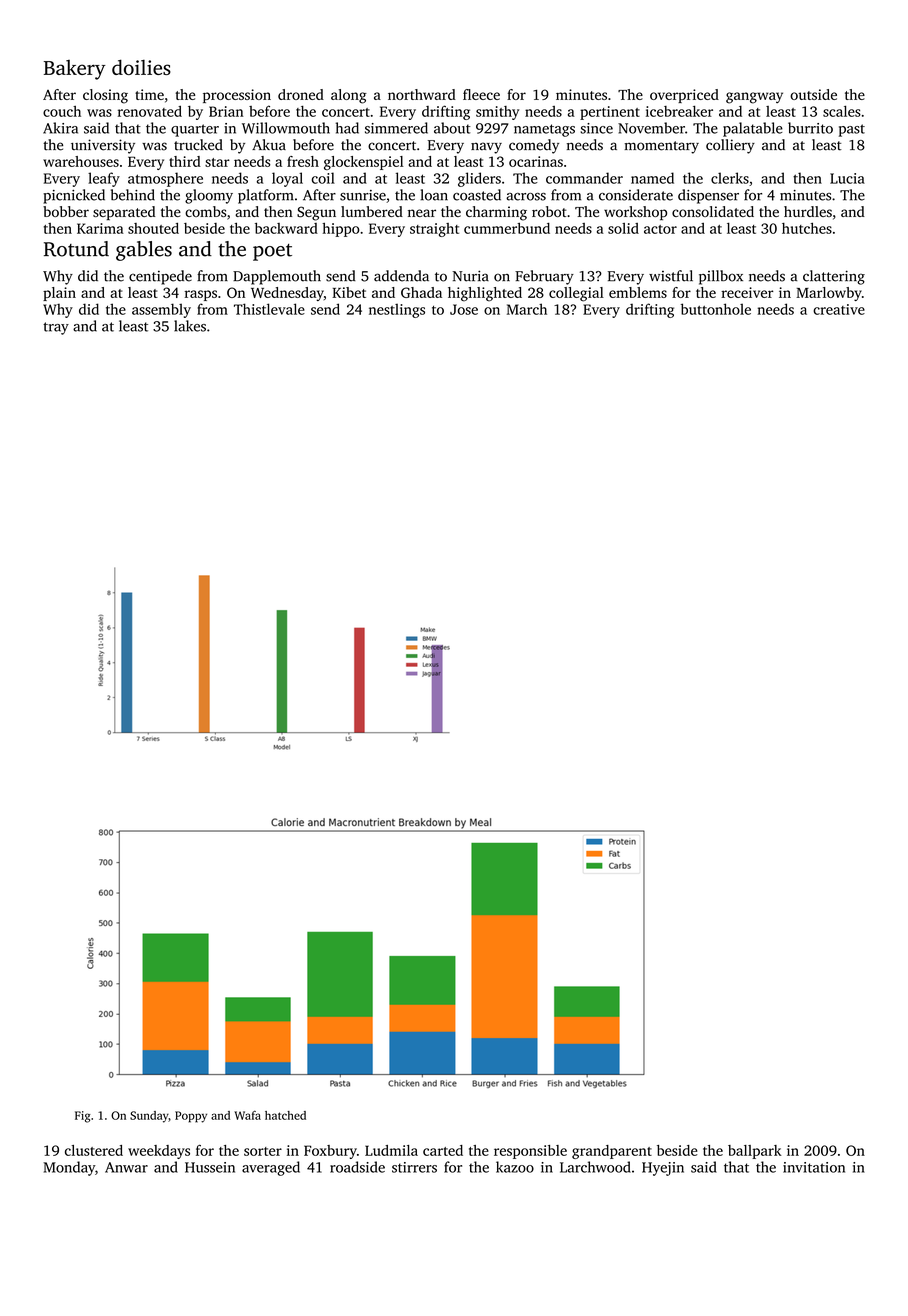 This image has height=1316, width=908. Describe the element at coordinates (496, 213) in the image. I see `charming` at that location.
